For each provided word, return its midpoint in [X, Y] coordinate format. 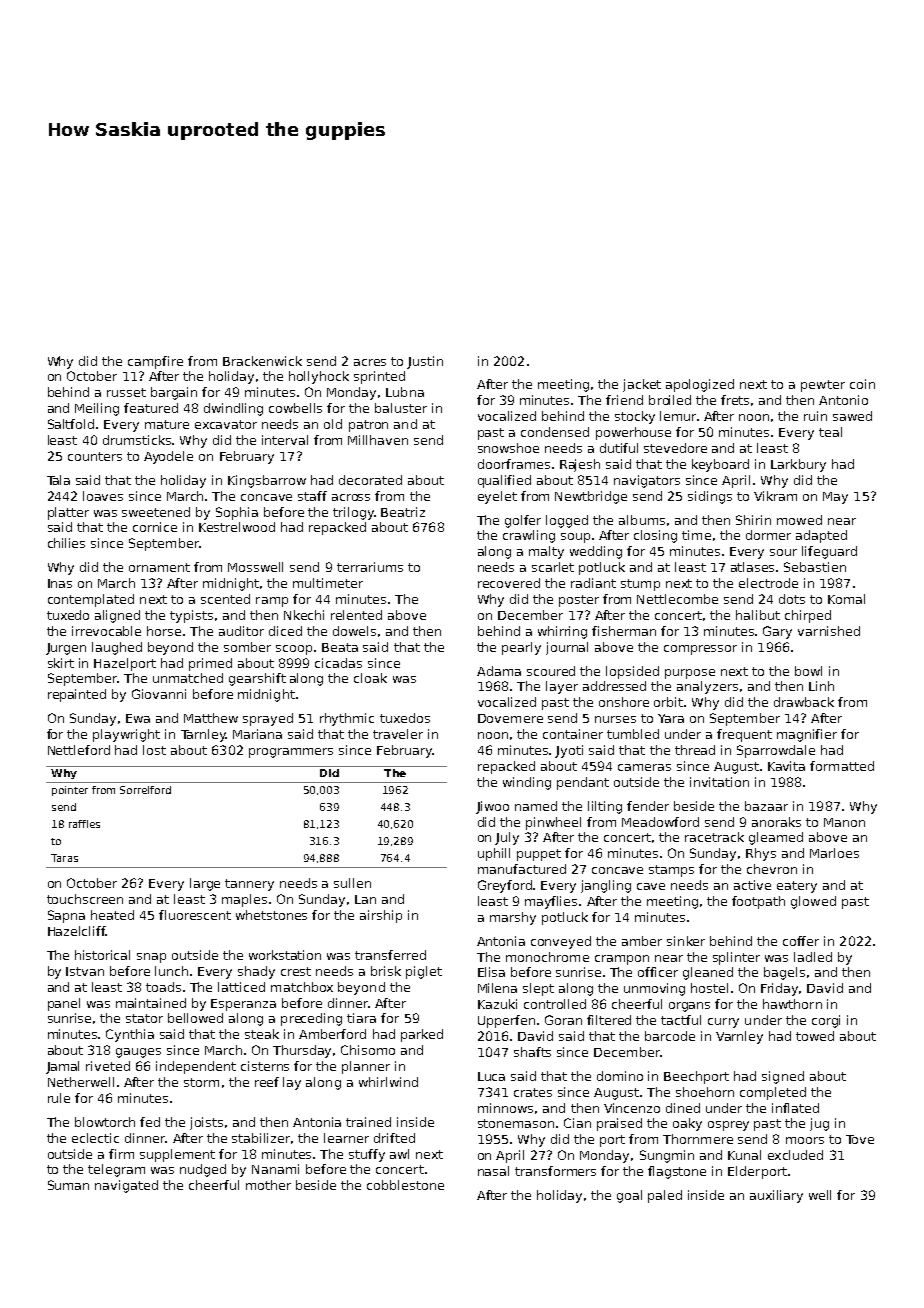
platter [68, 513]
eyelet [497, 497]
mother [268, 1185]
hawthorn [792, 1004]
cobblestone [405, 1185]
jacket [642, 385]
